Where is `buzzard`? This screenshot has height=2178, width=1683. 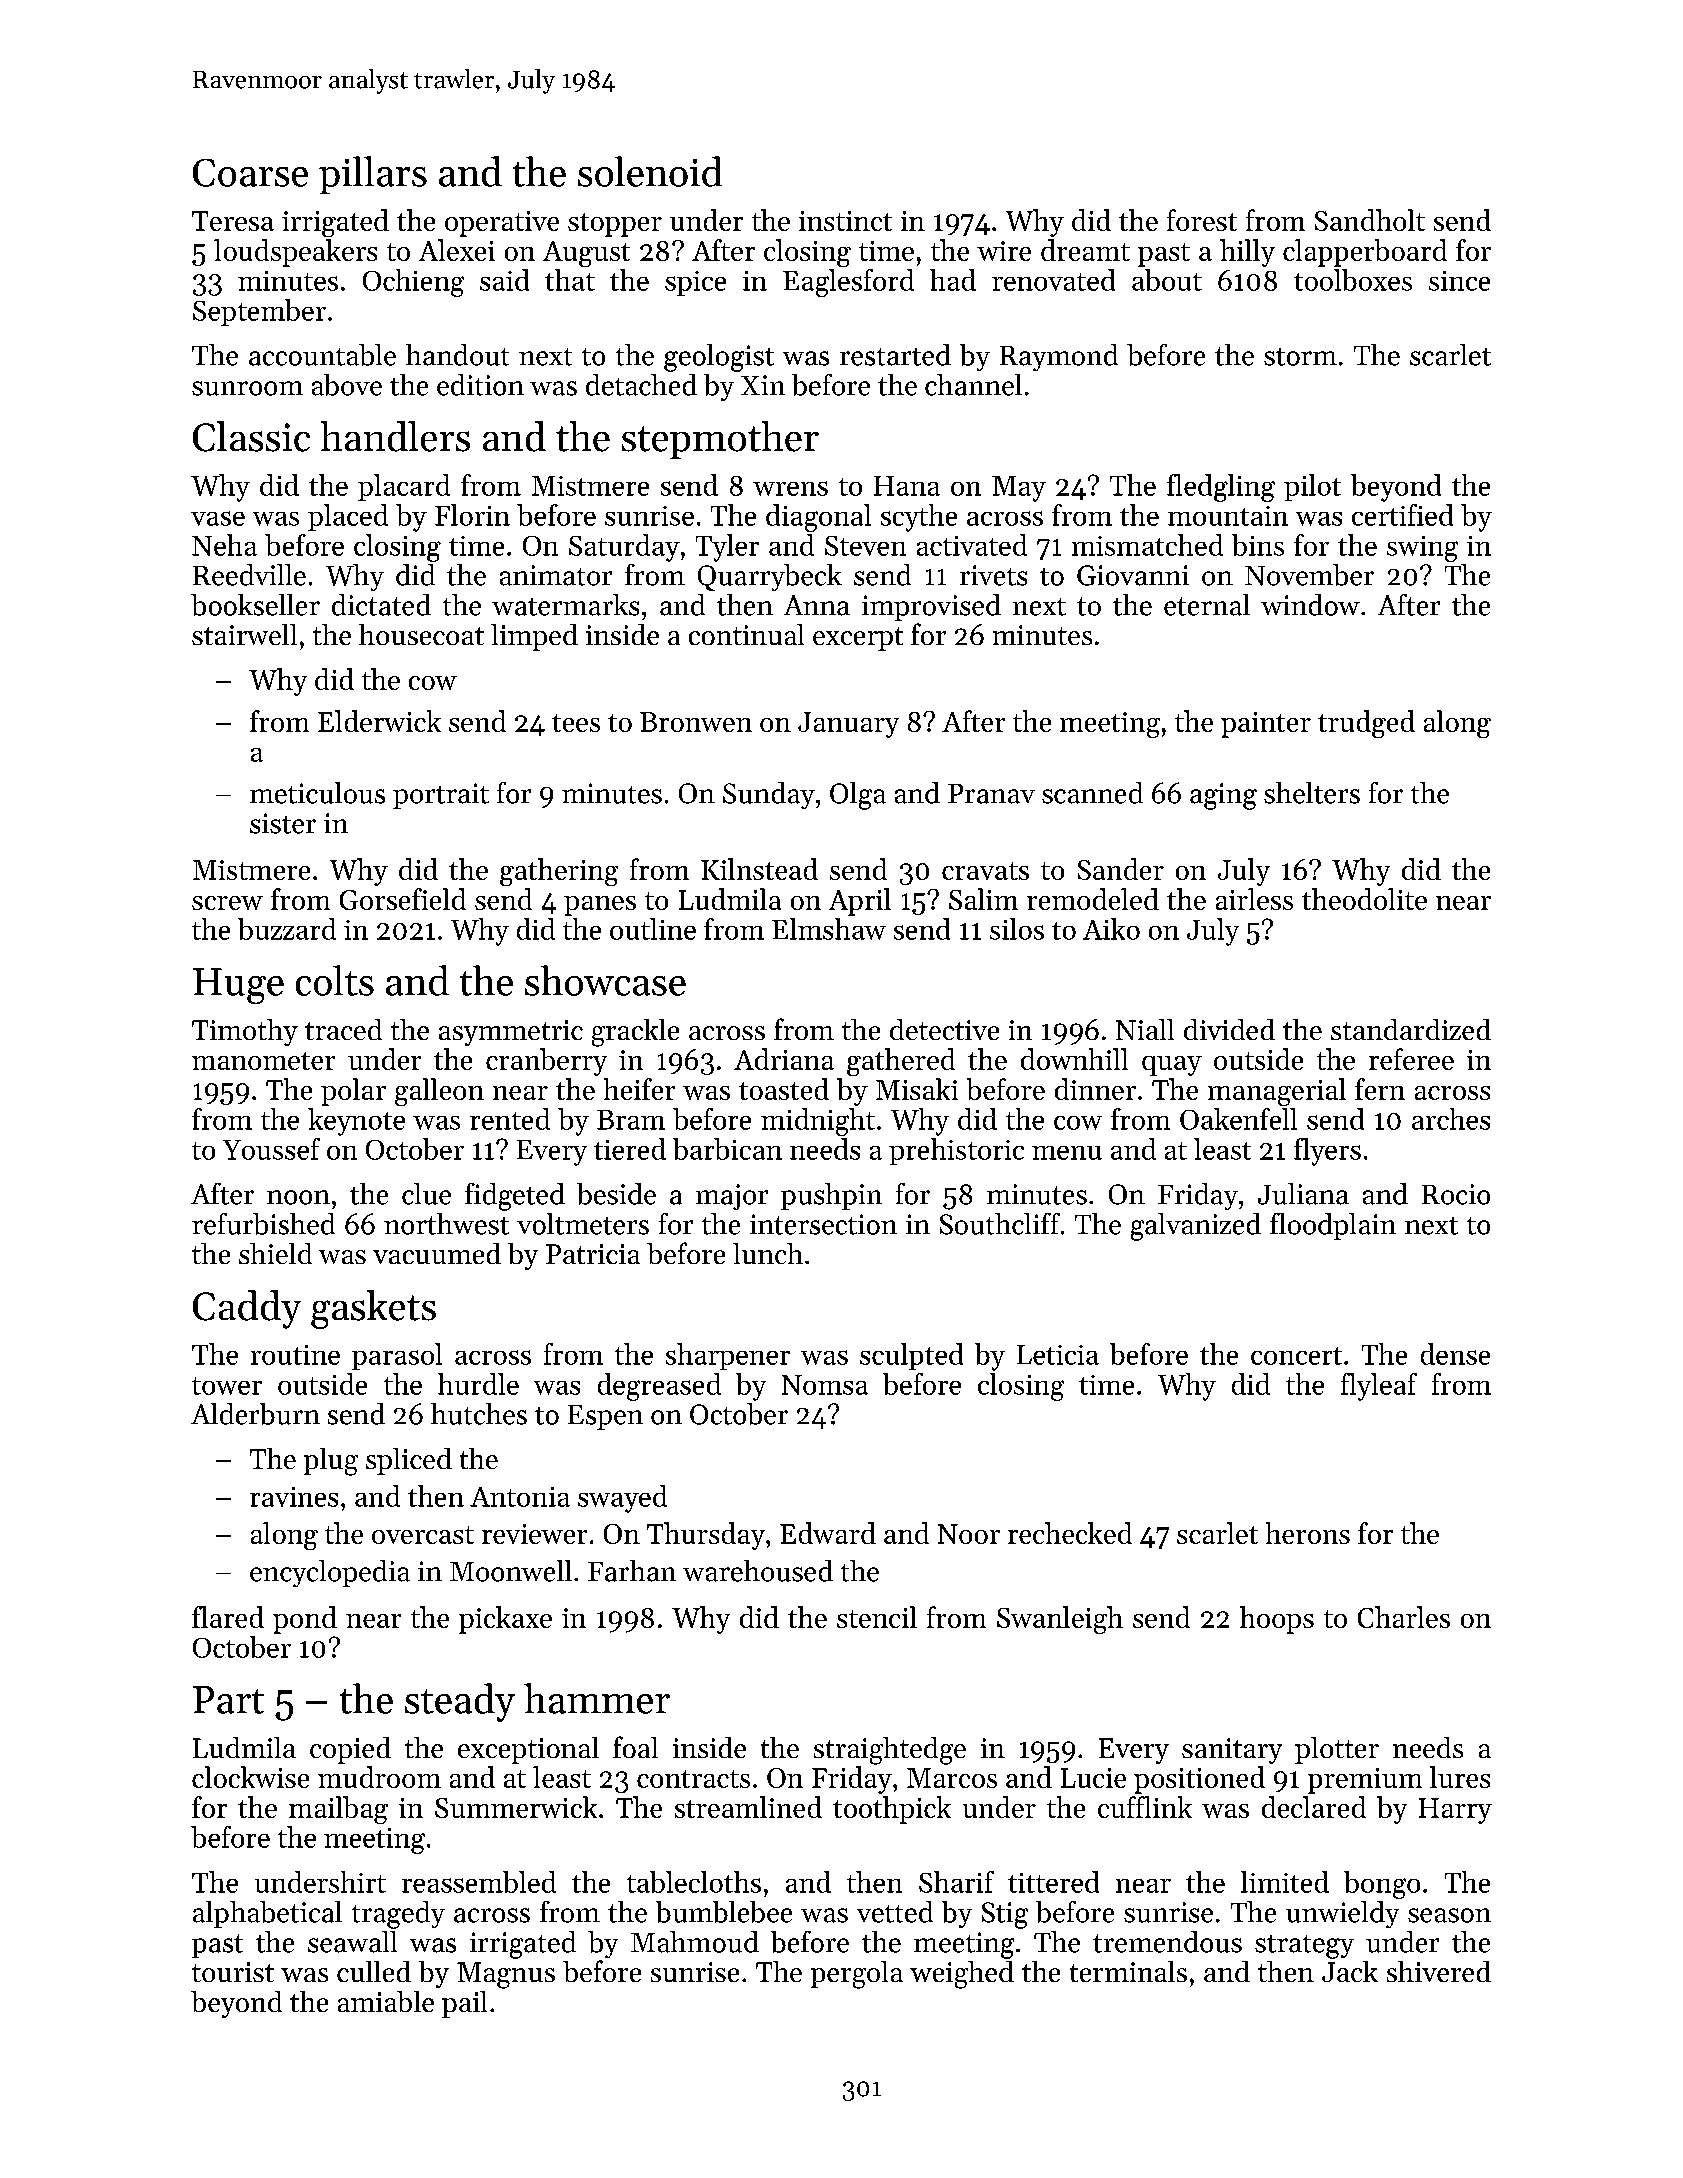
buzzard is located at coordinates (287, 929).
